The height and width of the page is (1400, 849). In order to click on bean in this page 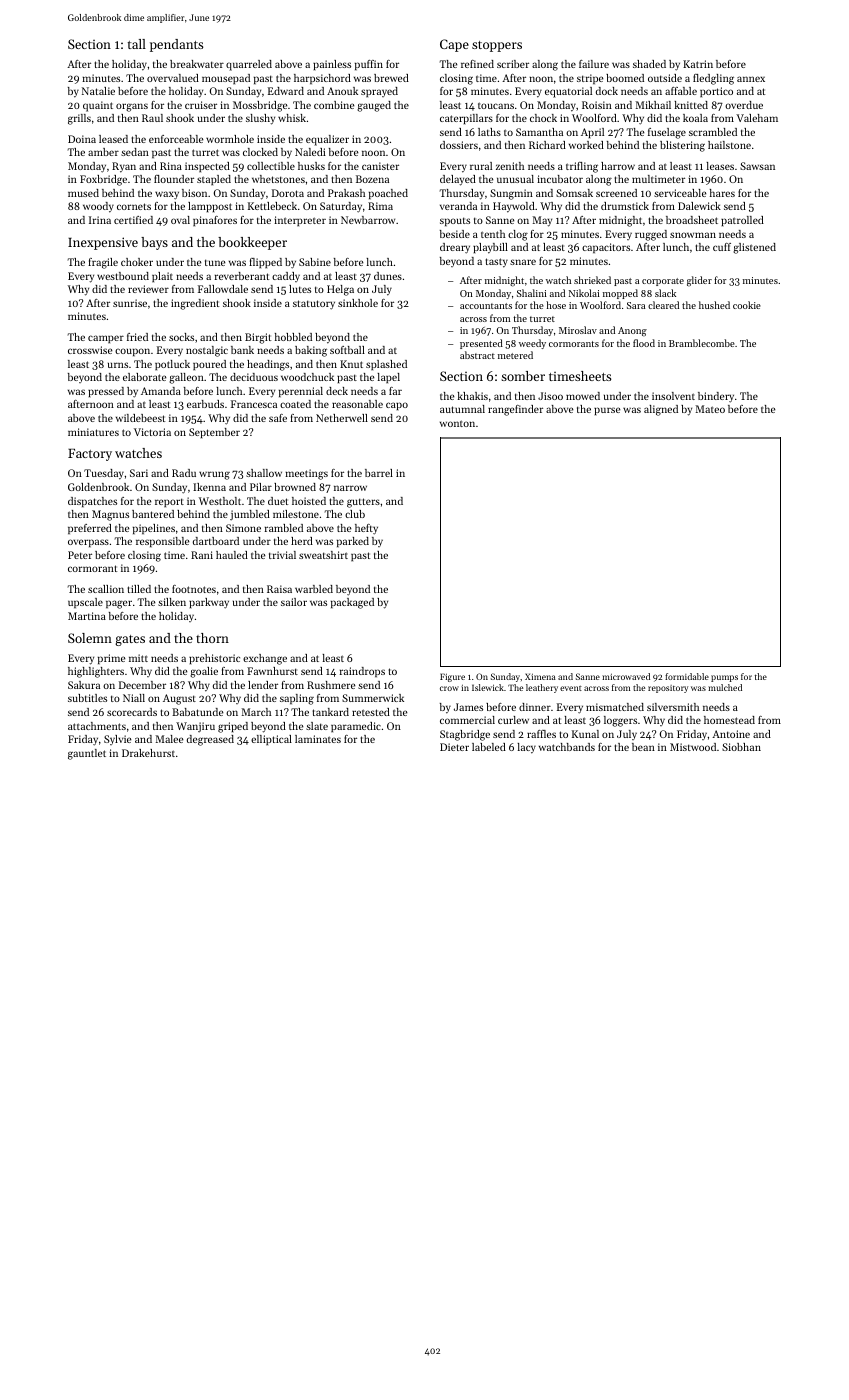, I will do `click(643, 747)`.
